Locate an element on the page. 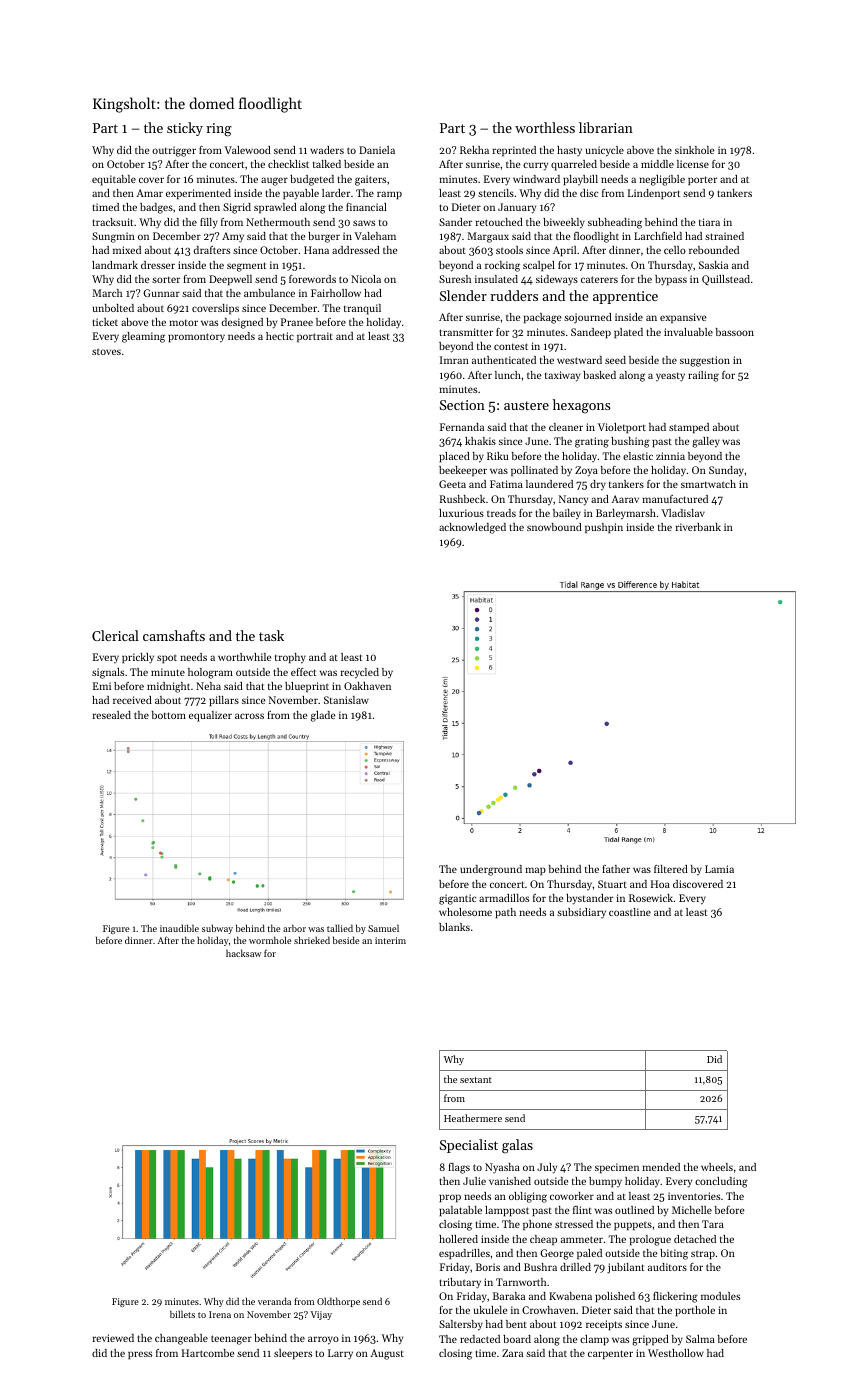 The image size is (849, 1400). Oldthorpe is located at coordinates (338, 1302).
